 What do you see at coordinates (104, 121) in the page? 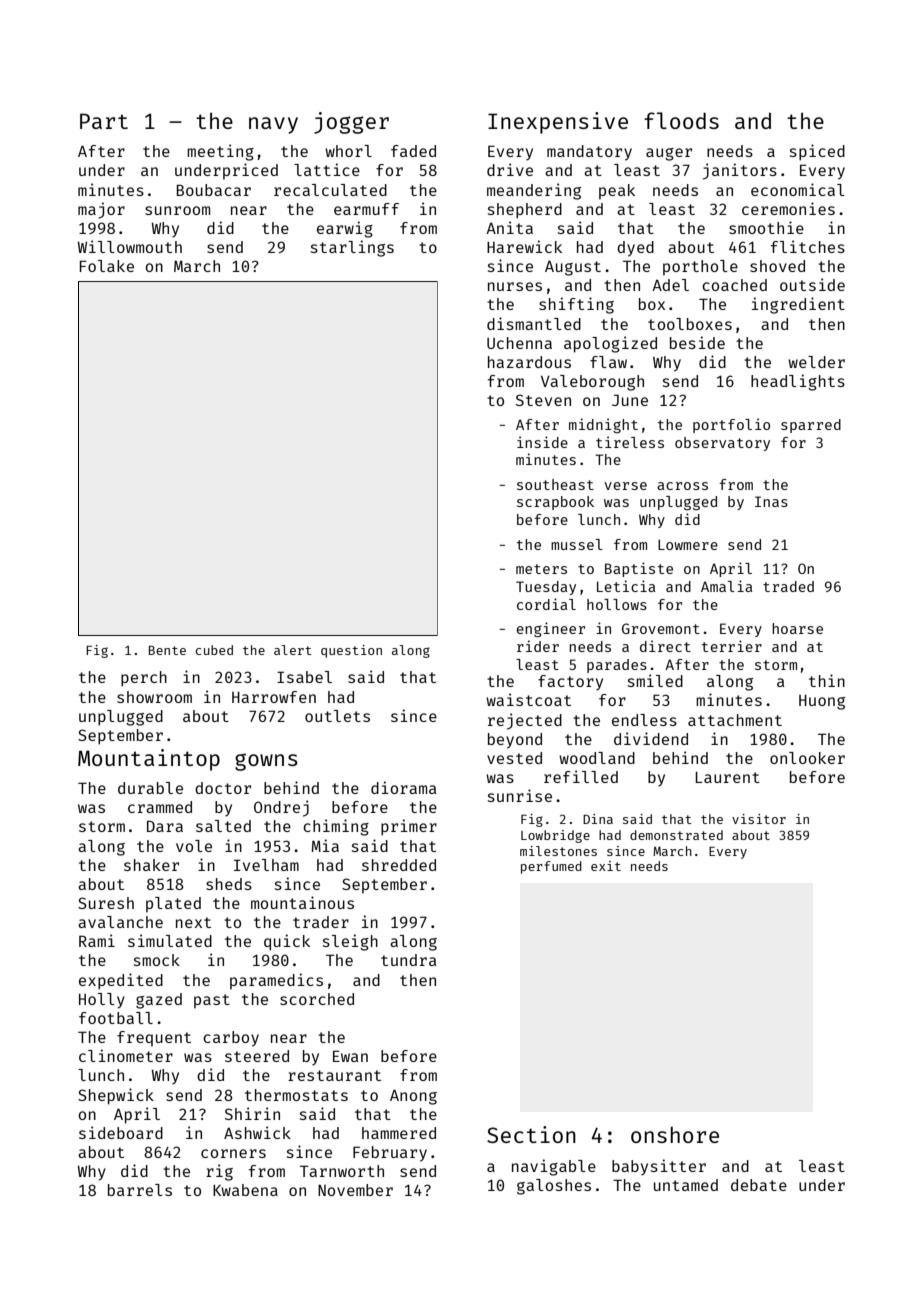
I see `Part` at bounding box center [104, 121].
